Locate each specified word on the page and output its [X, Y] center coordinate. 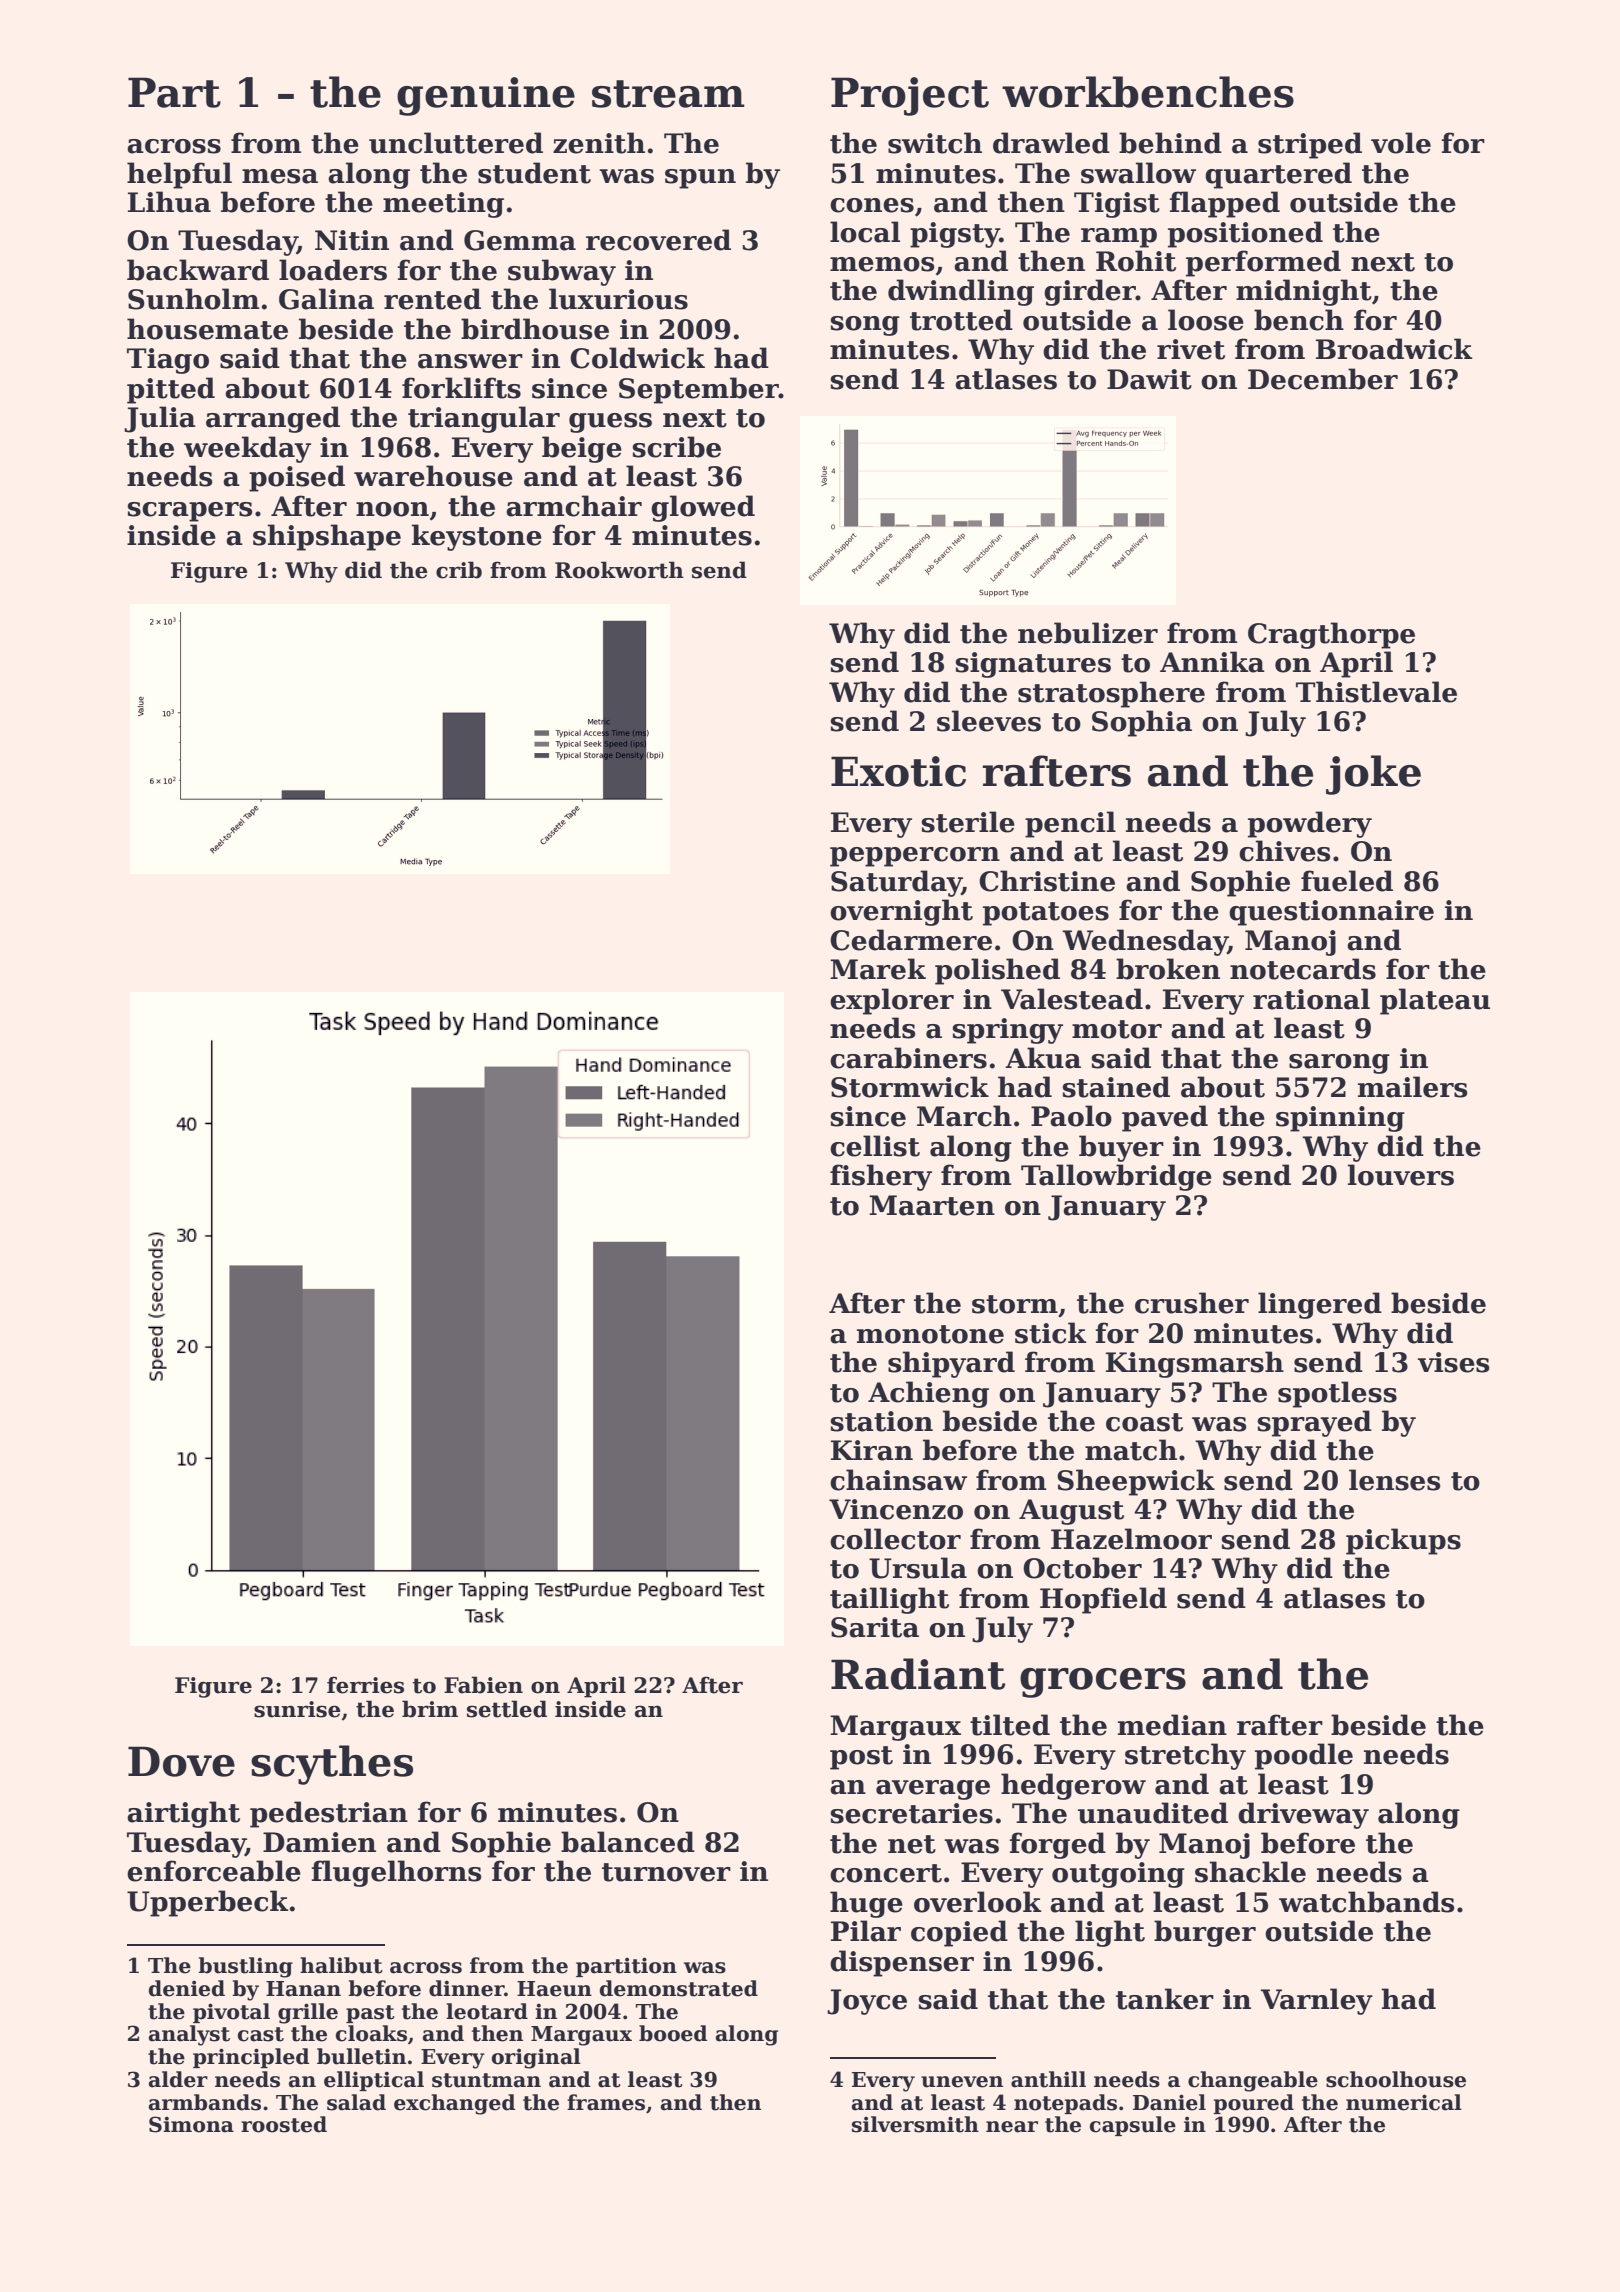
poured [1253, 2104]
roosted [284, 2124]
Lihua [169, 202]
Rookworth [619, 570]
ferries [365, 1685]
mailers [1412, 1087]
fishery [881, 1177]
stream [668, 94]
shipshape [327, 537]
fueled [1347, 881]
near [1012, 2127]
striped [1310, 145]
